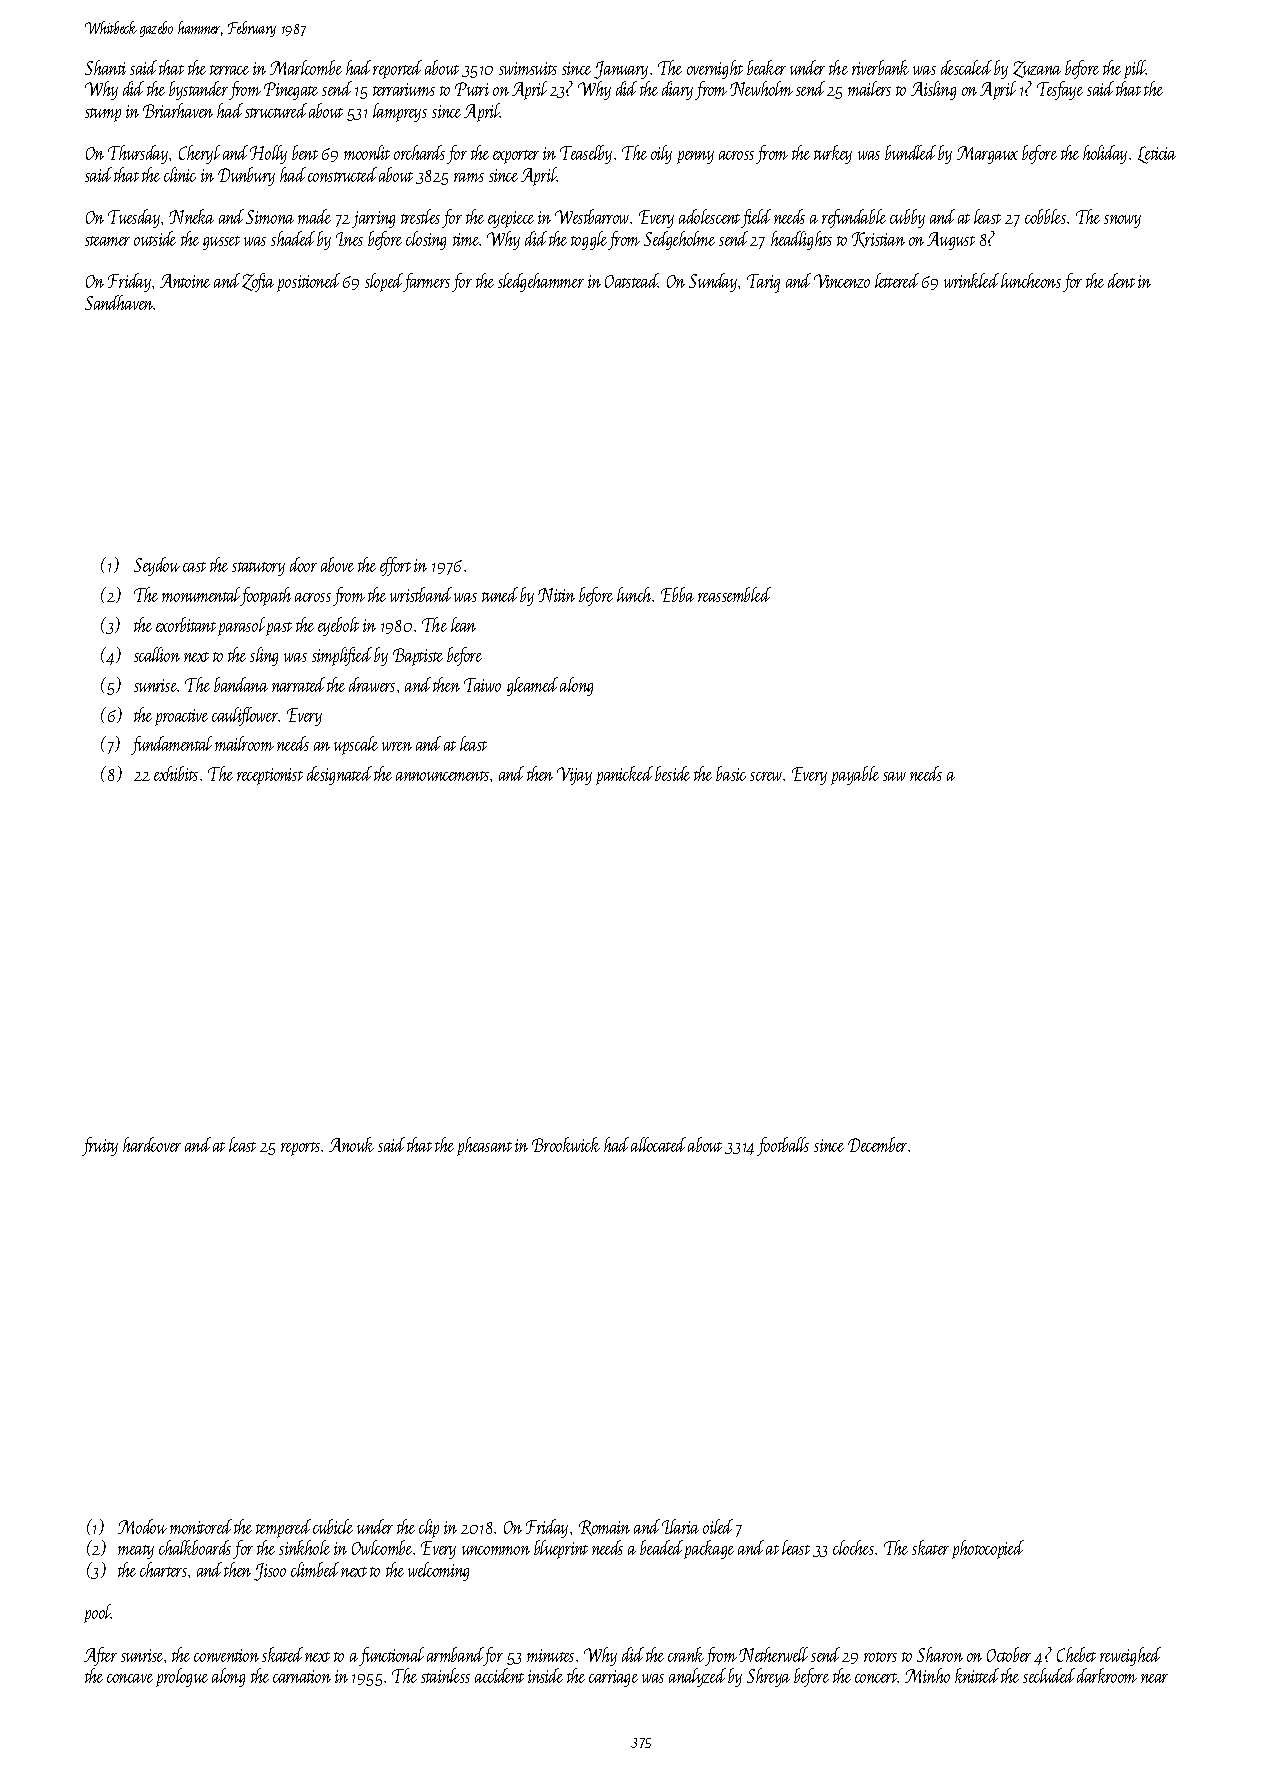  I want to click on Zuzana, so click(1037, 69).
